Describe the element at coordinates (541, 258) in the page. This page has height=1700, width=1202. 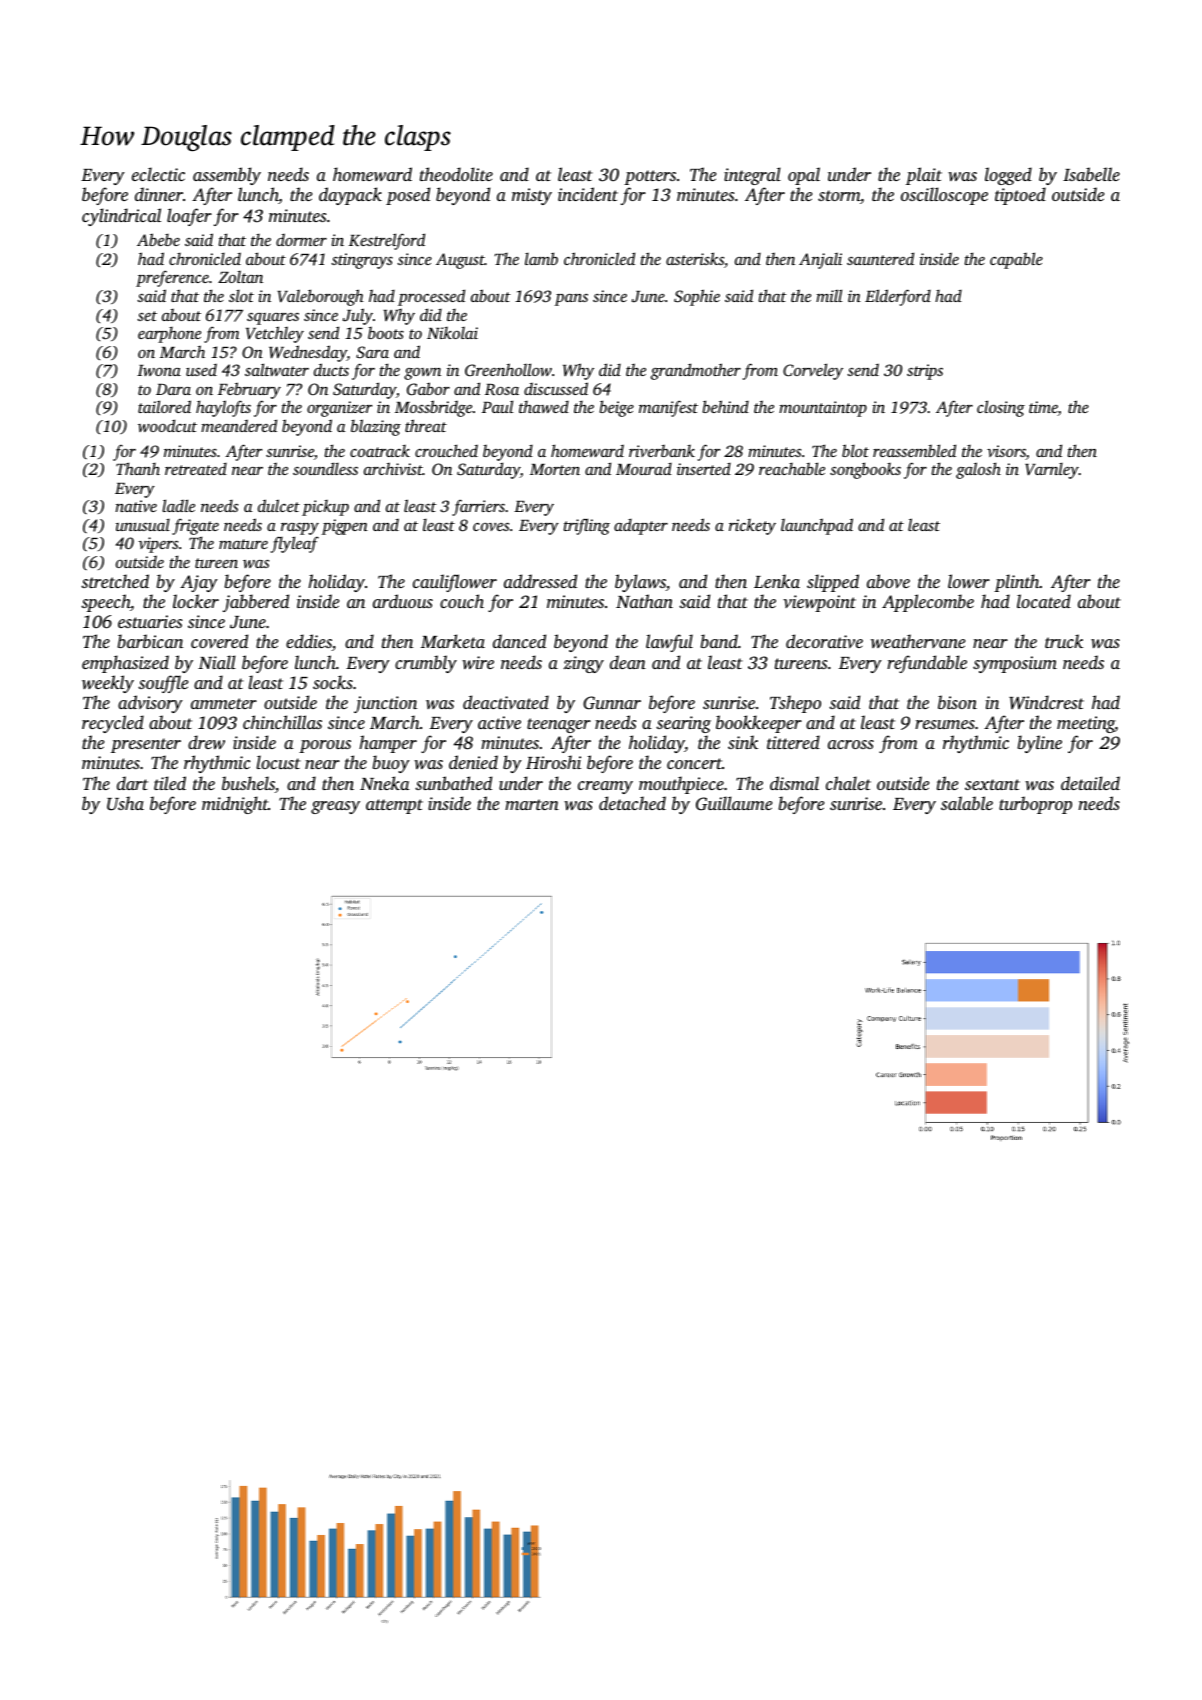
I see `lamb` at that location.
